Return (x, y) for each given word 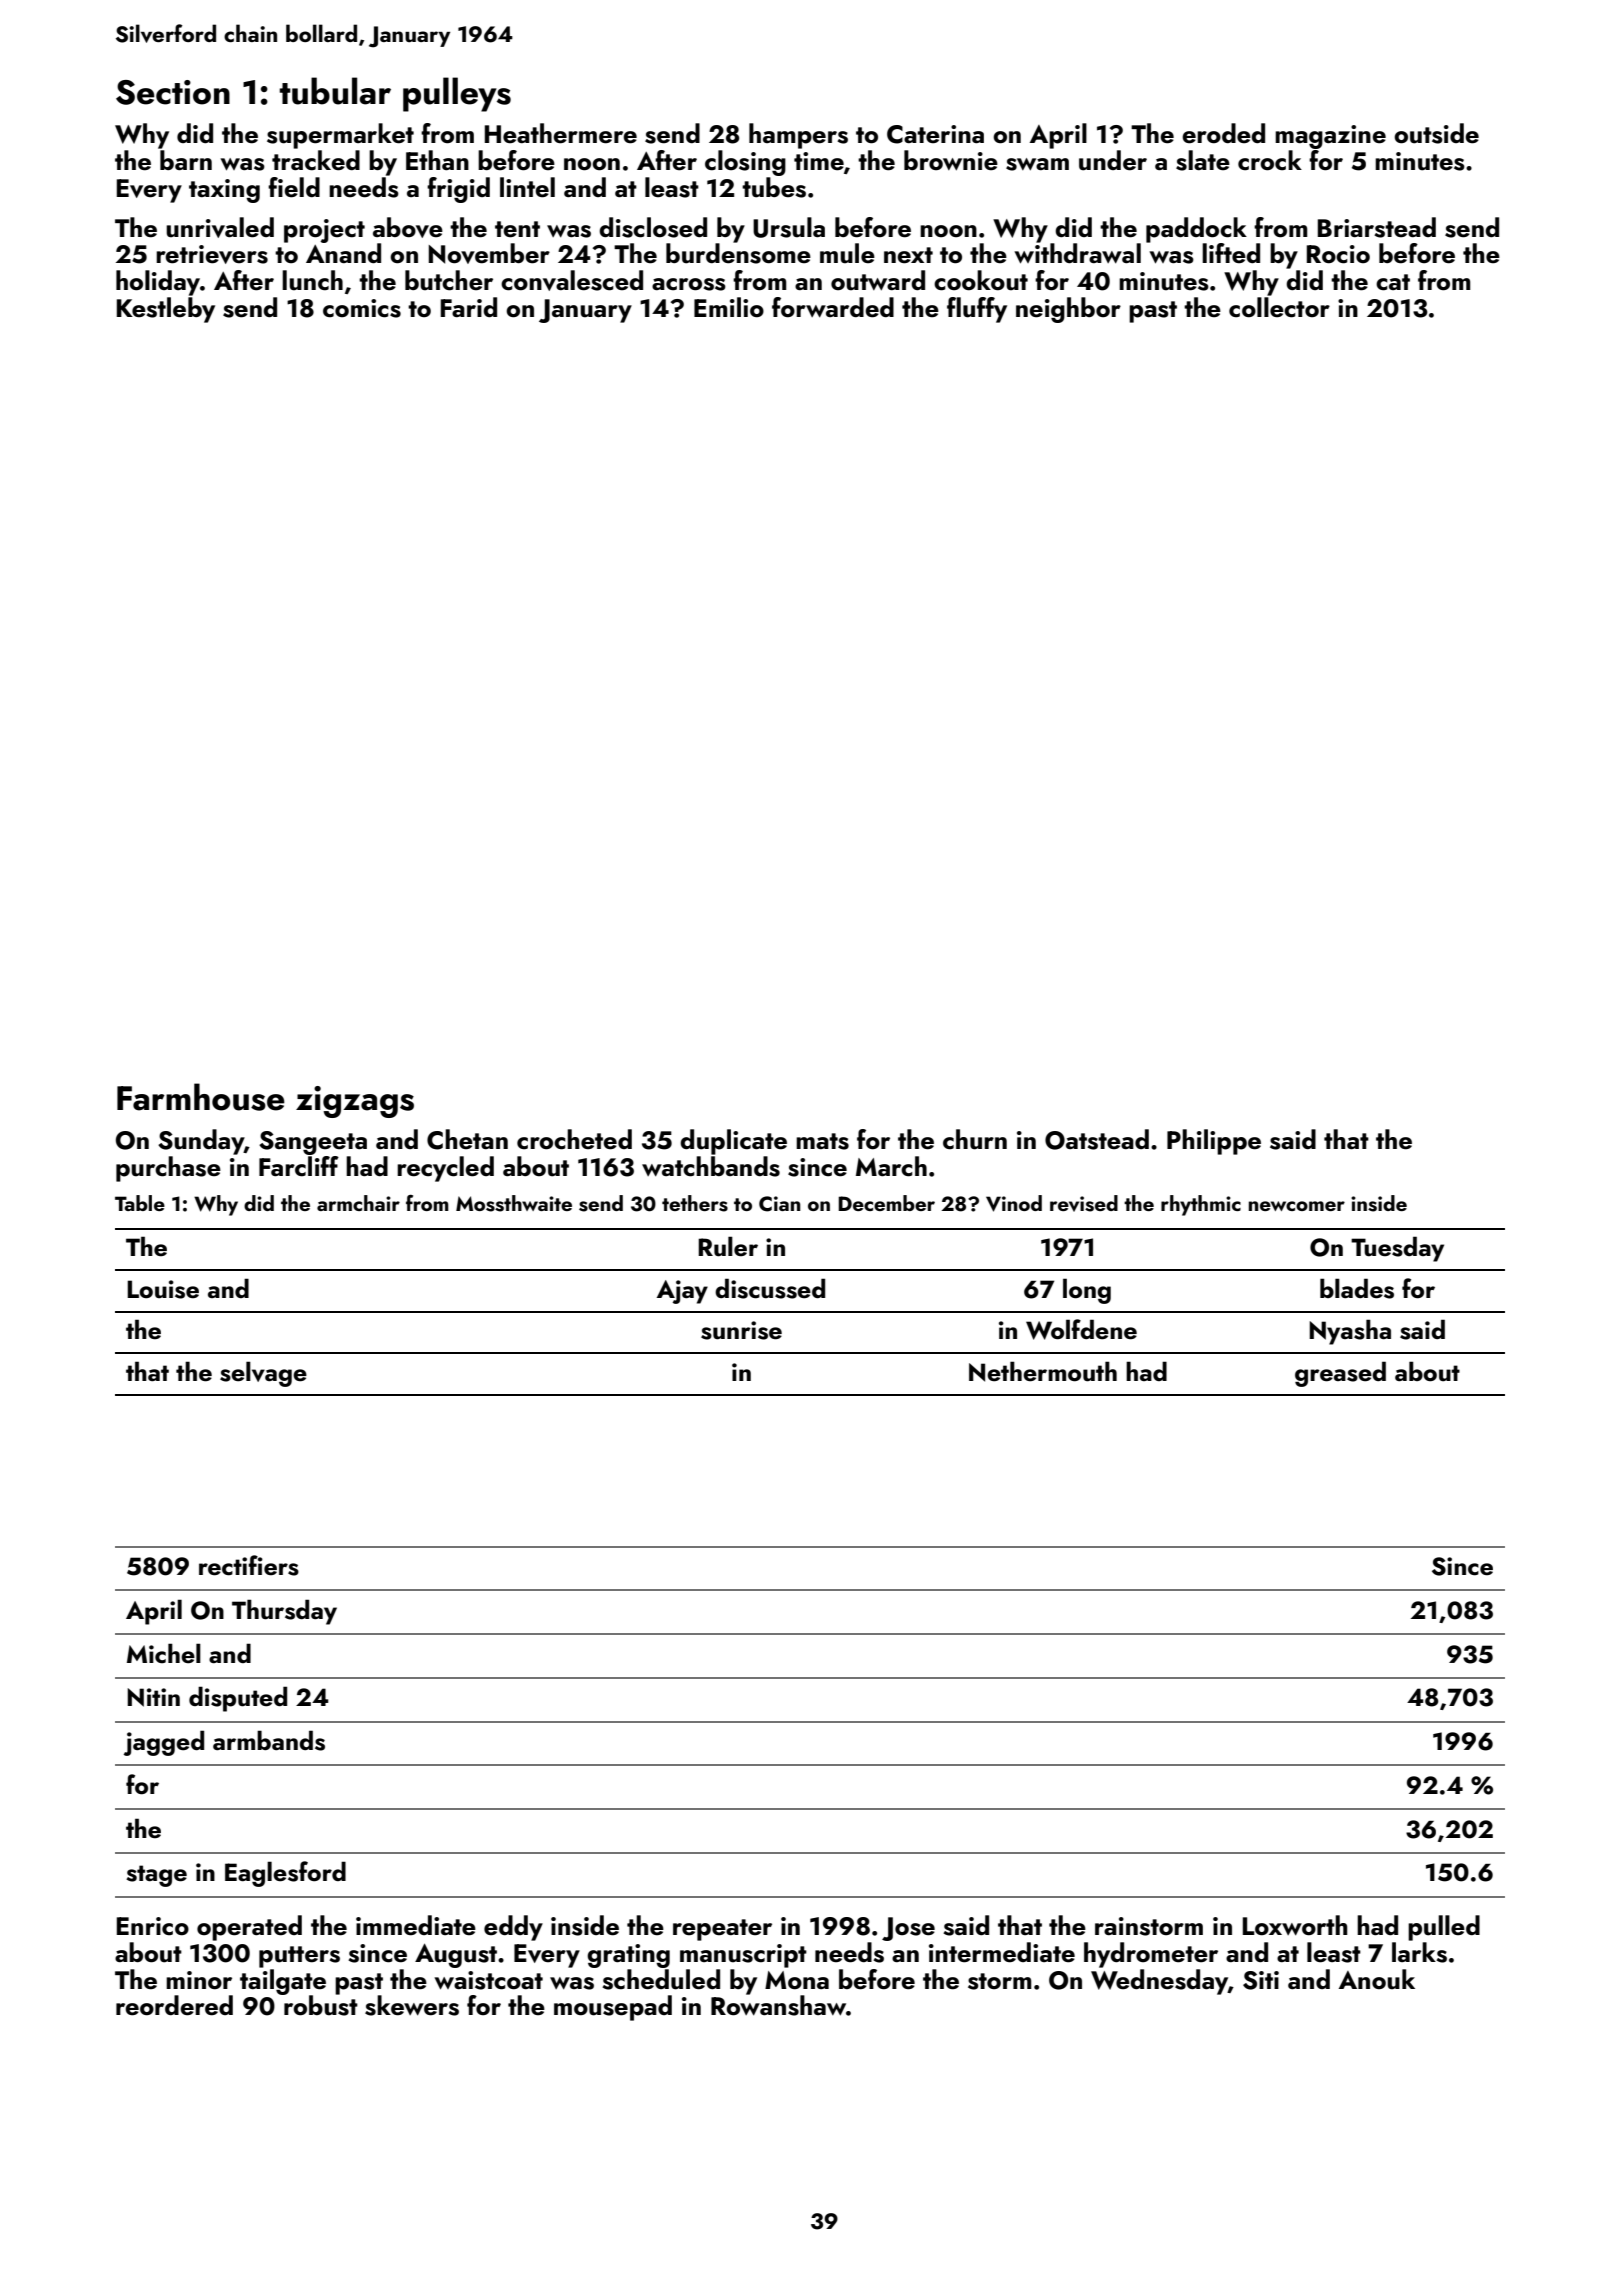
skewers (412, 2005)
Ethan (437, 160)
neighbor (1068, 310)
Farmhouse (201, 1097)
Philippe (1214, 1142)
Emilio (729, 307)
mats (822, 1141)
